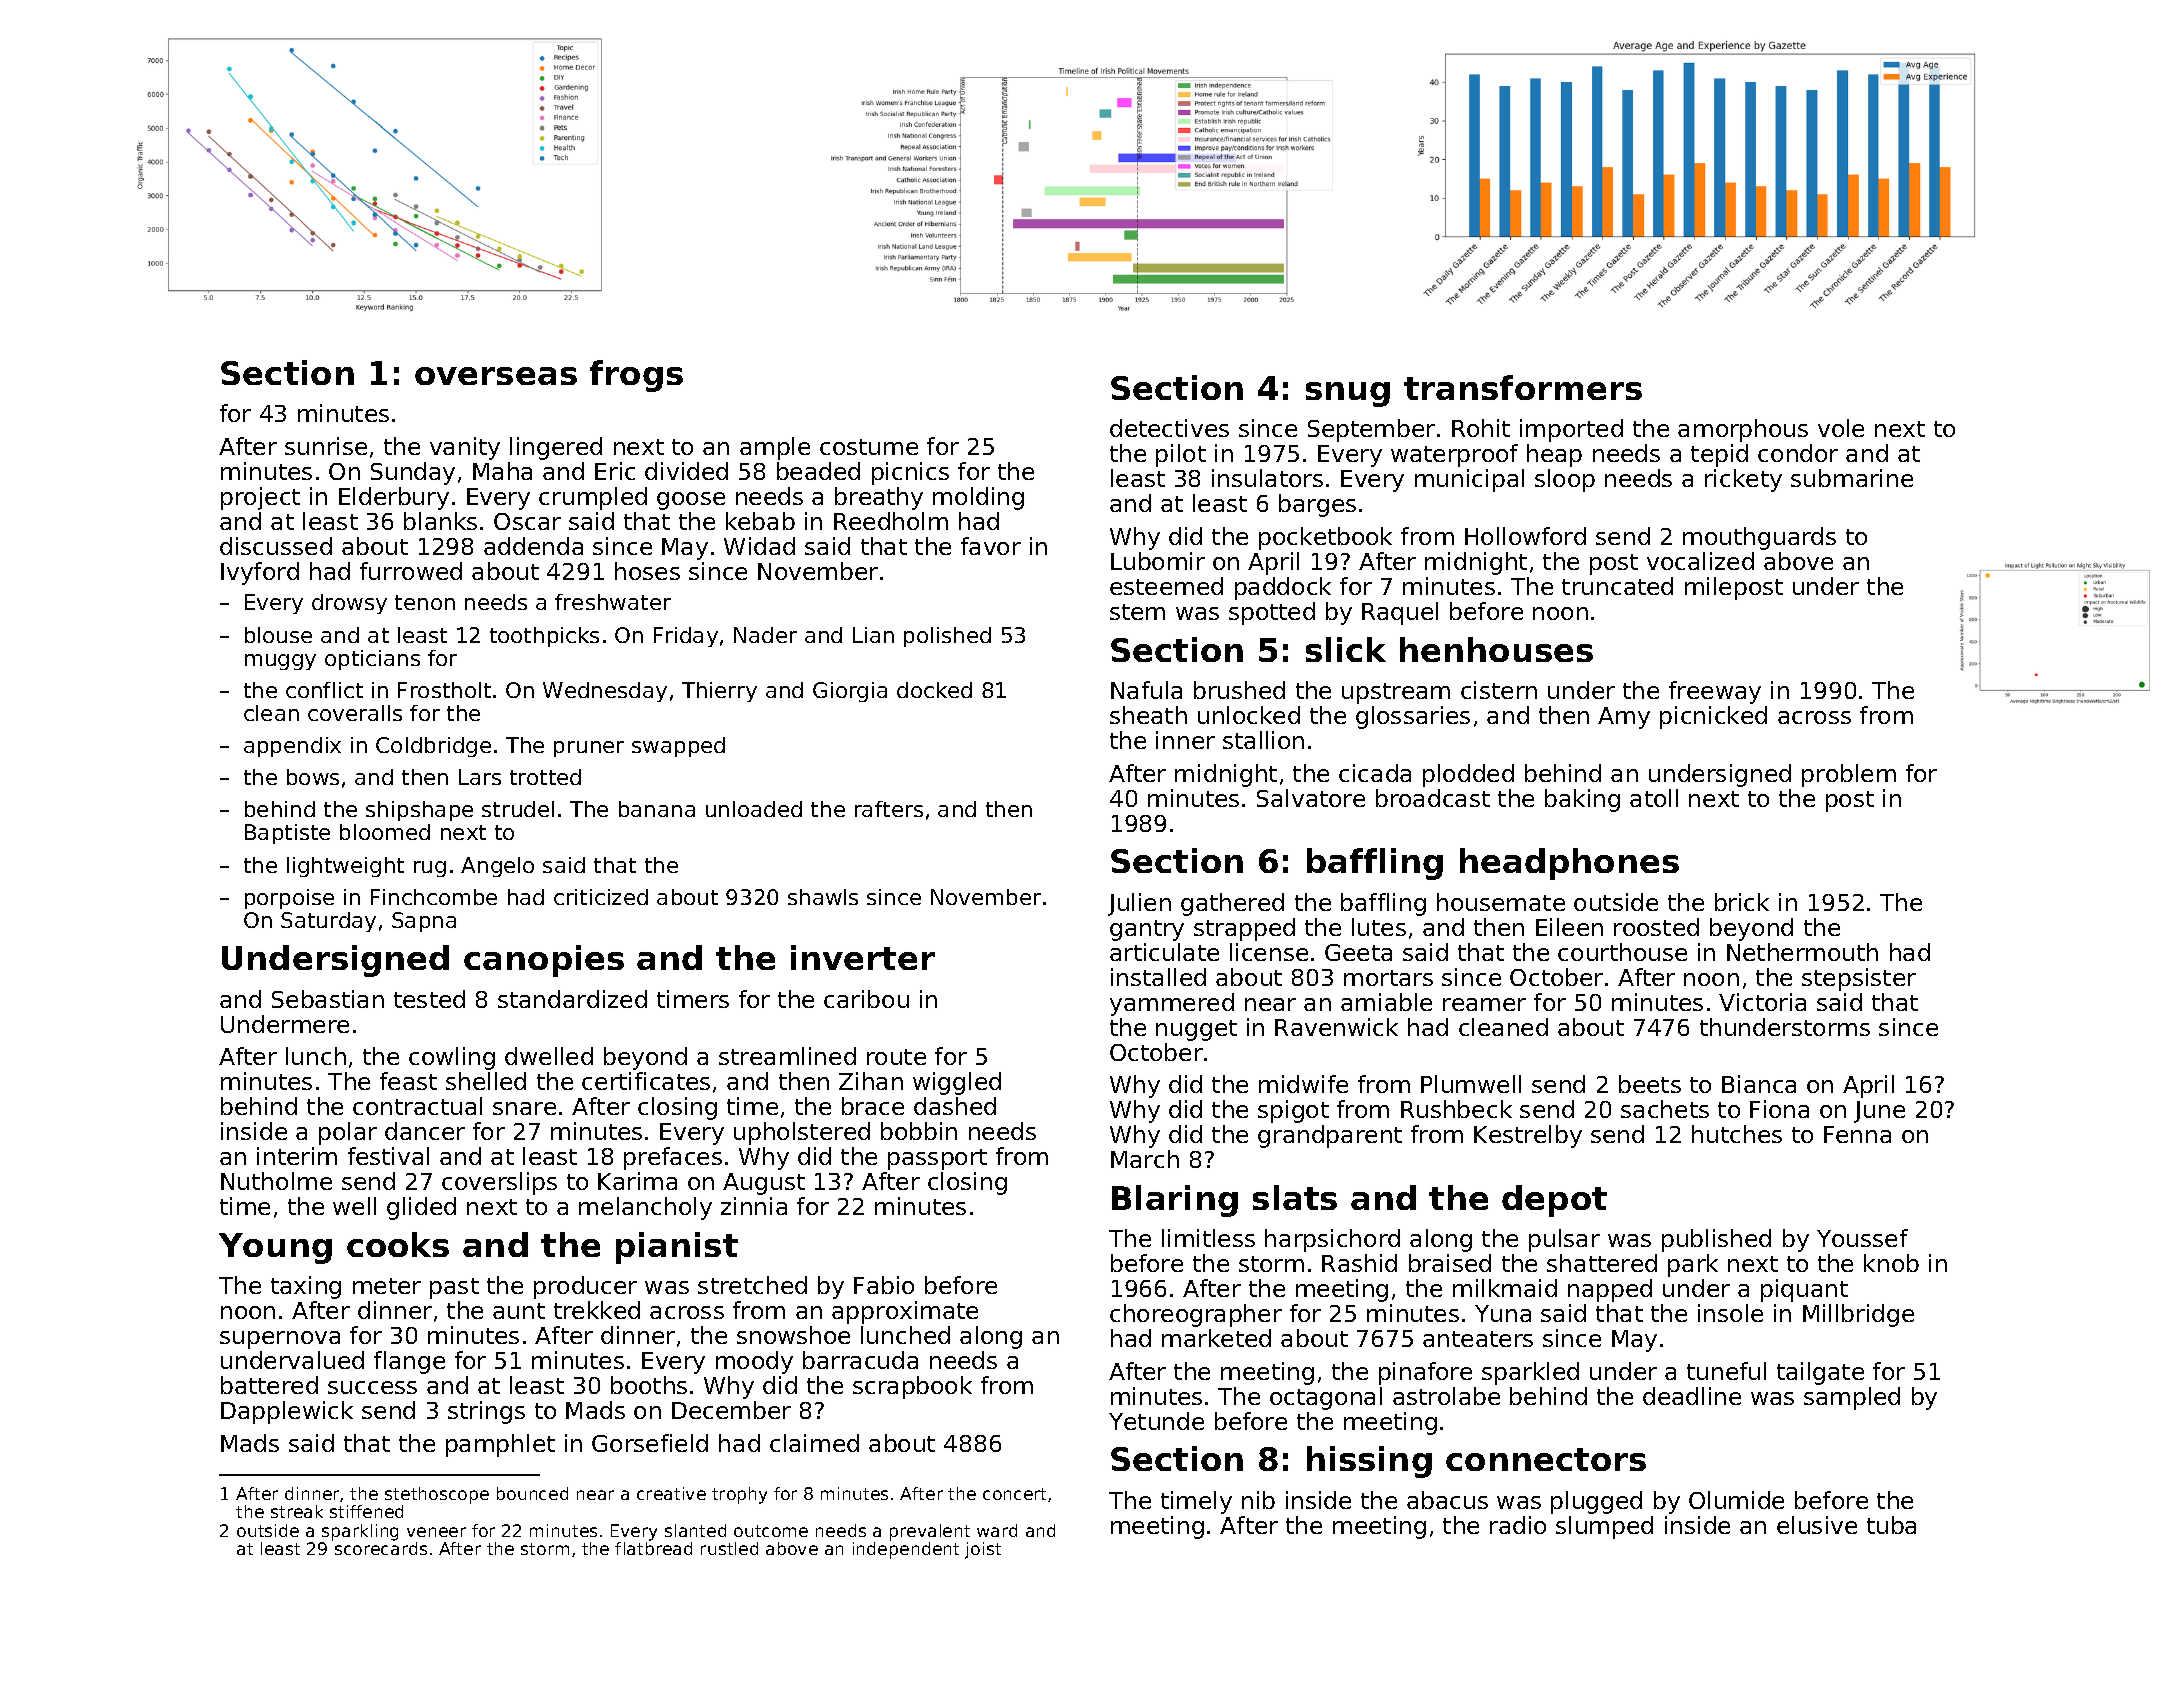 This page has width=2178, height=1683. Describe the element at coordinates (1624, 718) in the page. I see `Amy` at that location.
